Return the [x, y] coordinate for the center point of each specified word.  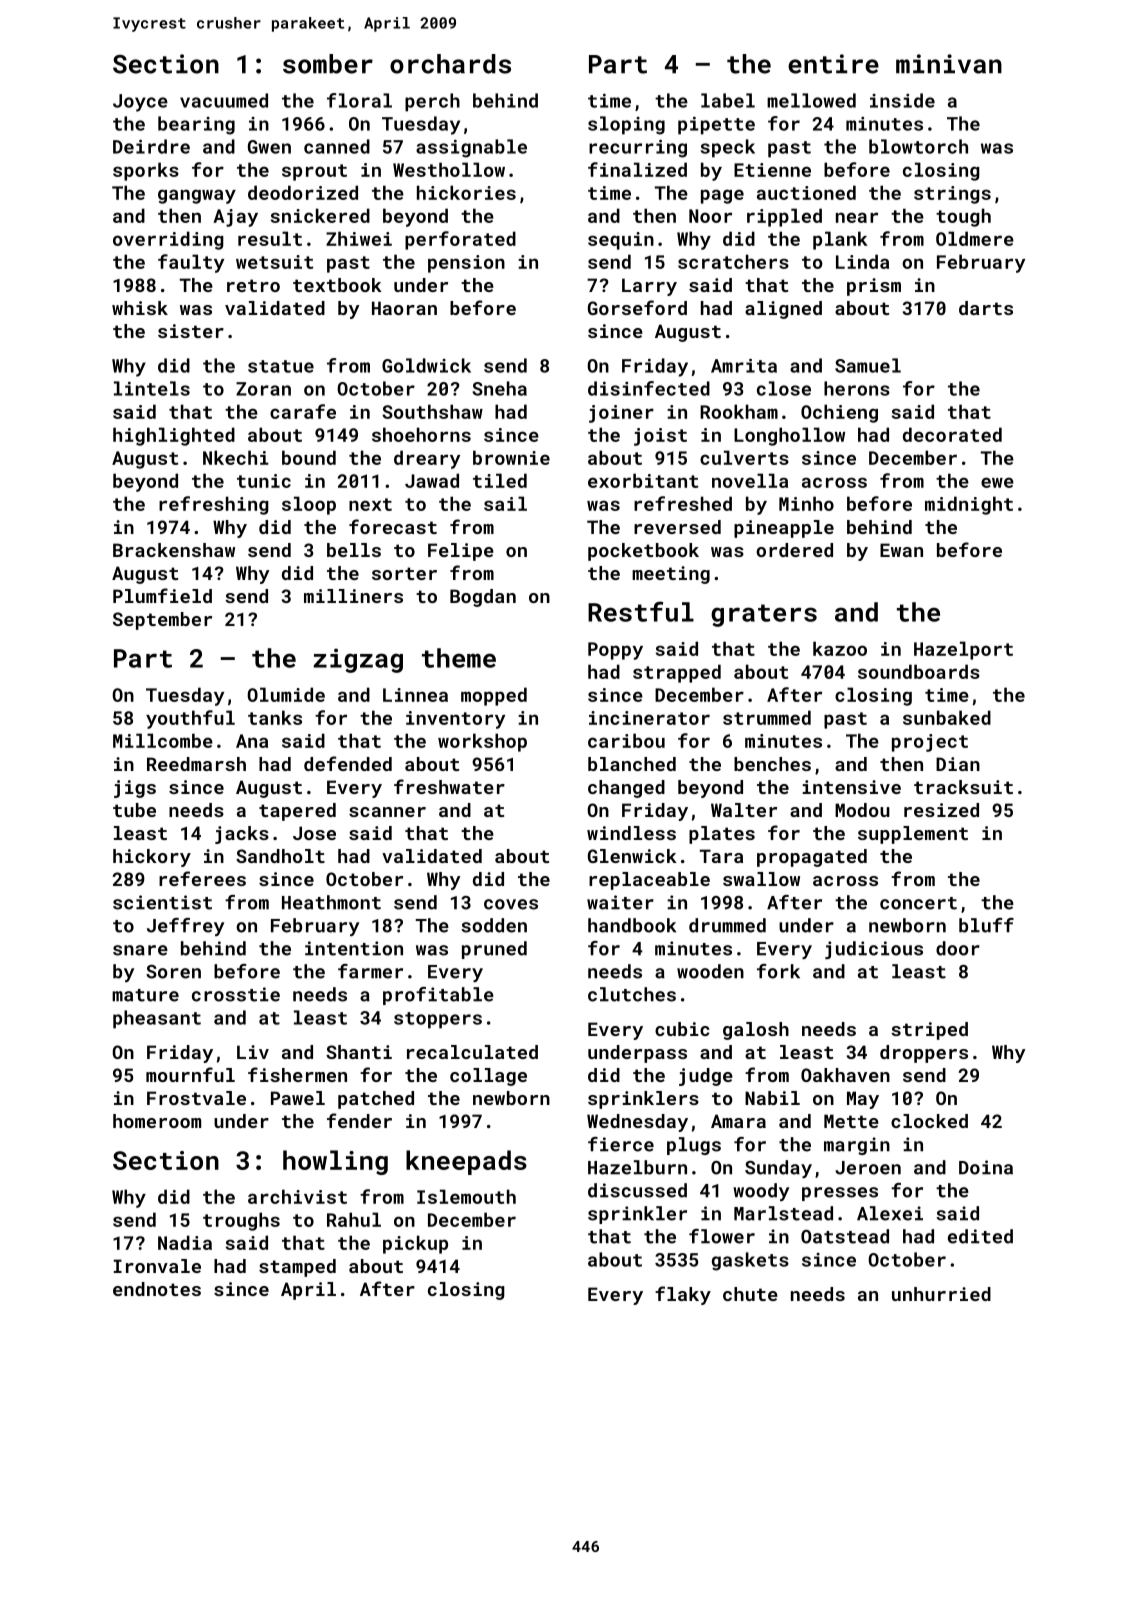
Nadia [185, 1242]
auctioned [806, 192]
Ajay [235, 218]
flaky [683, 1295]
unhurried [941, 1294]
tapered [297, 812]
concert [918, 903]
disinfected [649, 388]
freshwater [449, 786]
